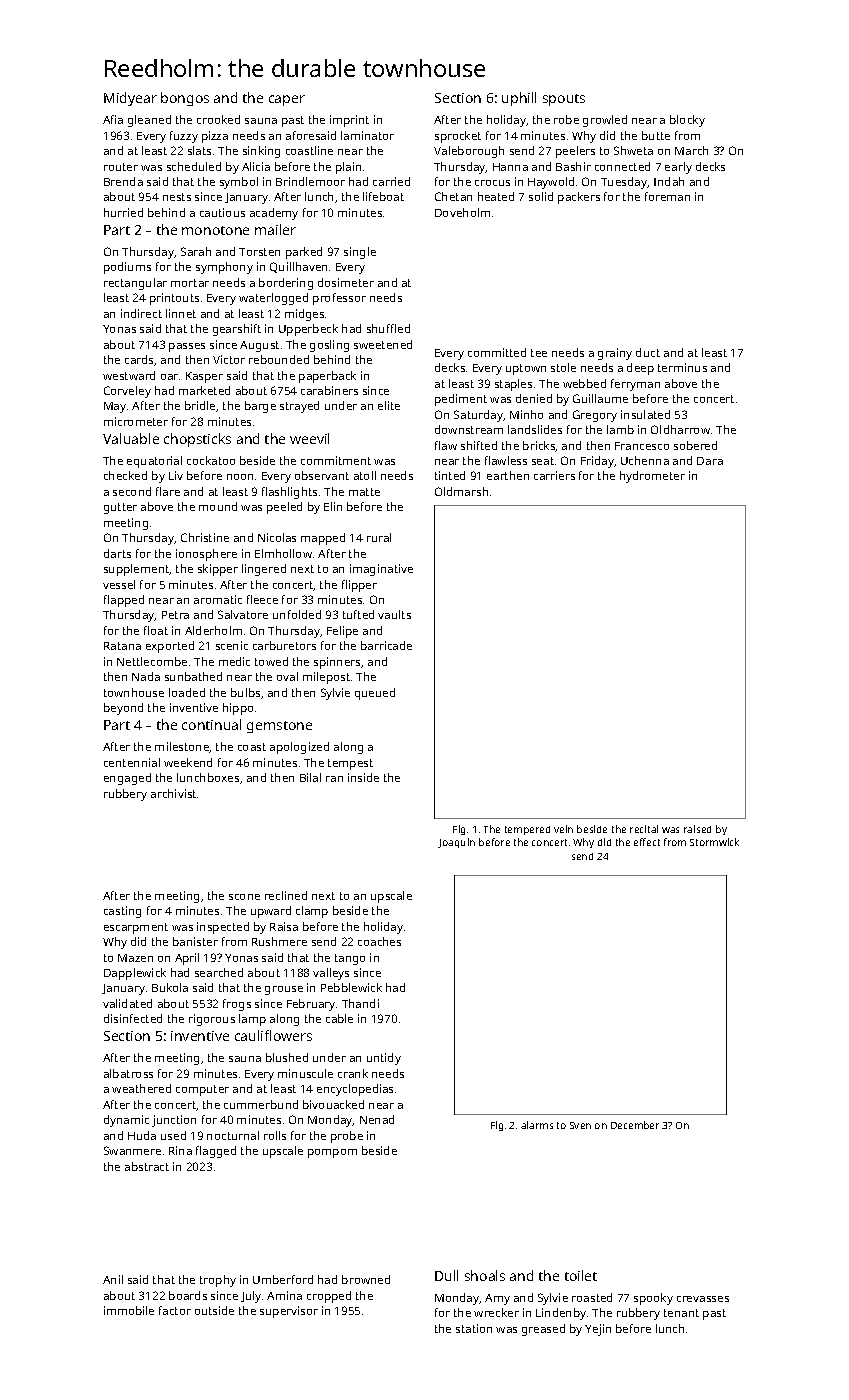  Describe the element at coordinates (687, 121) in the screenshot. I see `blocky` at that location.
